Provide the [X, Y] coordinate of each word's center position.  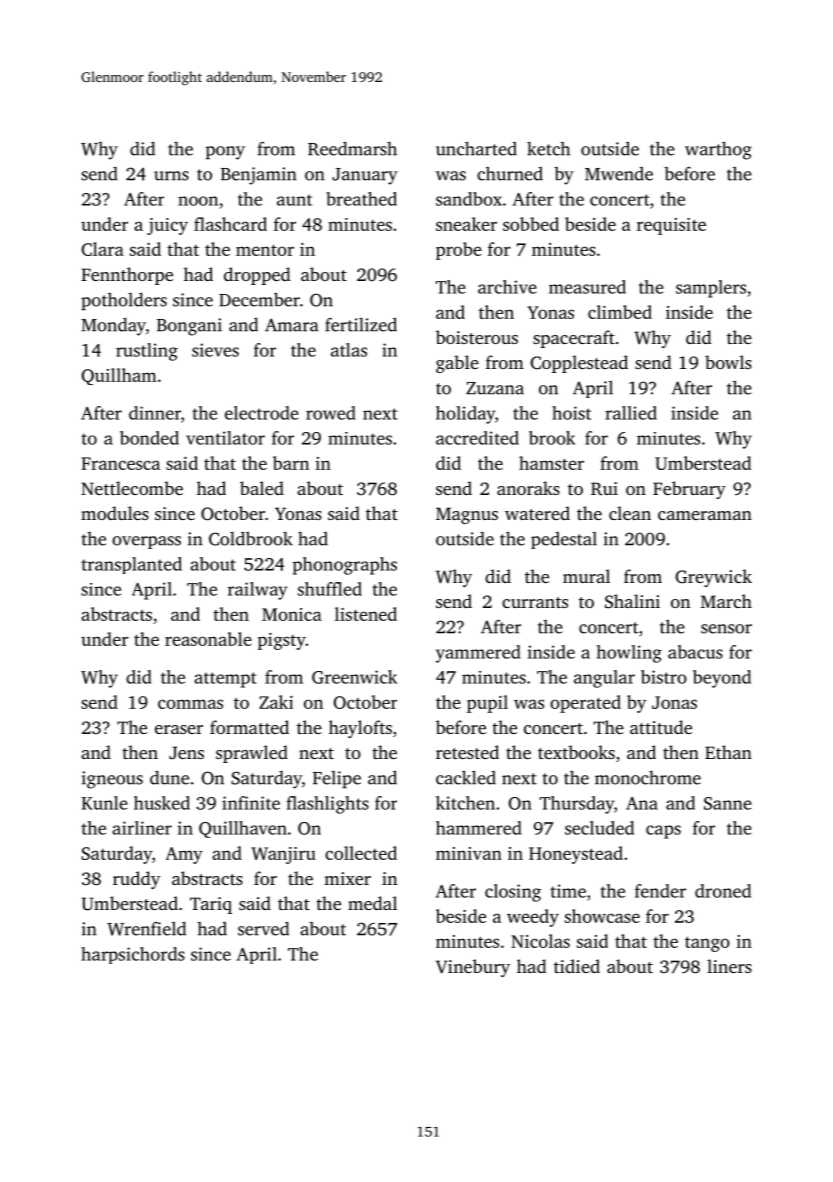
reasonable [208, 639]
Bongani [189, 327]
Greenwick [354, 677]
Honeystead [576, 855]
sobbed [531, 224]
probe [459, 251]
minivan [469, 853]
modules [115, 513]
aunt [294, 200]
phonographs [345, 566]
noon [198, 201]
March [726, 601]
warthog [718, 150]
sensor [726, 629]
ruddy [136, 880]
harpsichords [133, 955]
